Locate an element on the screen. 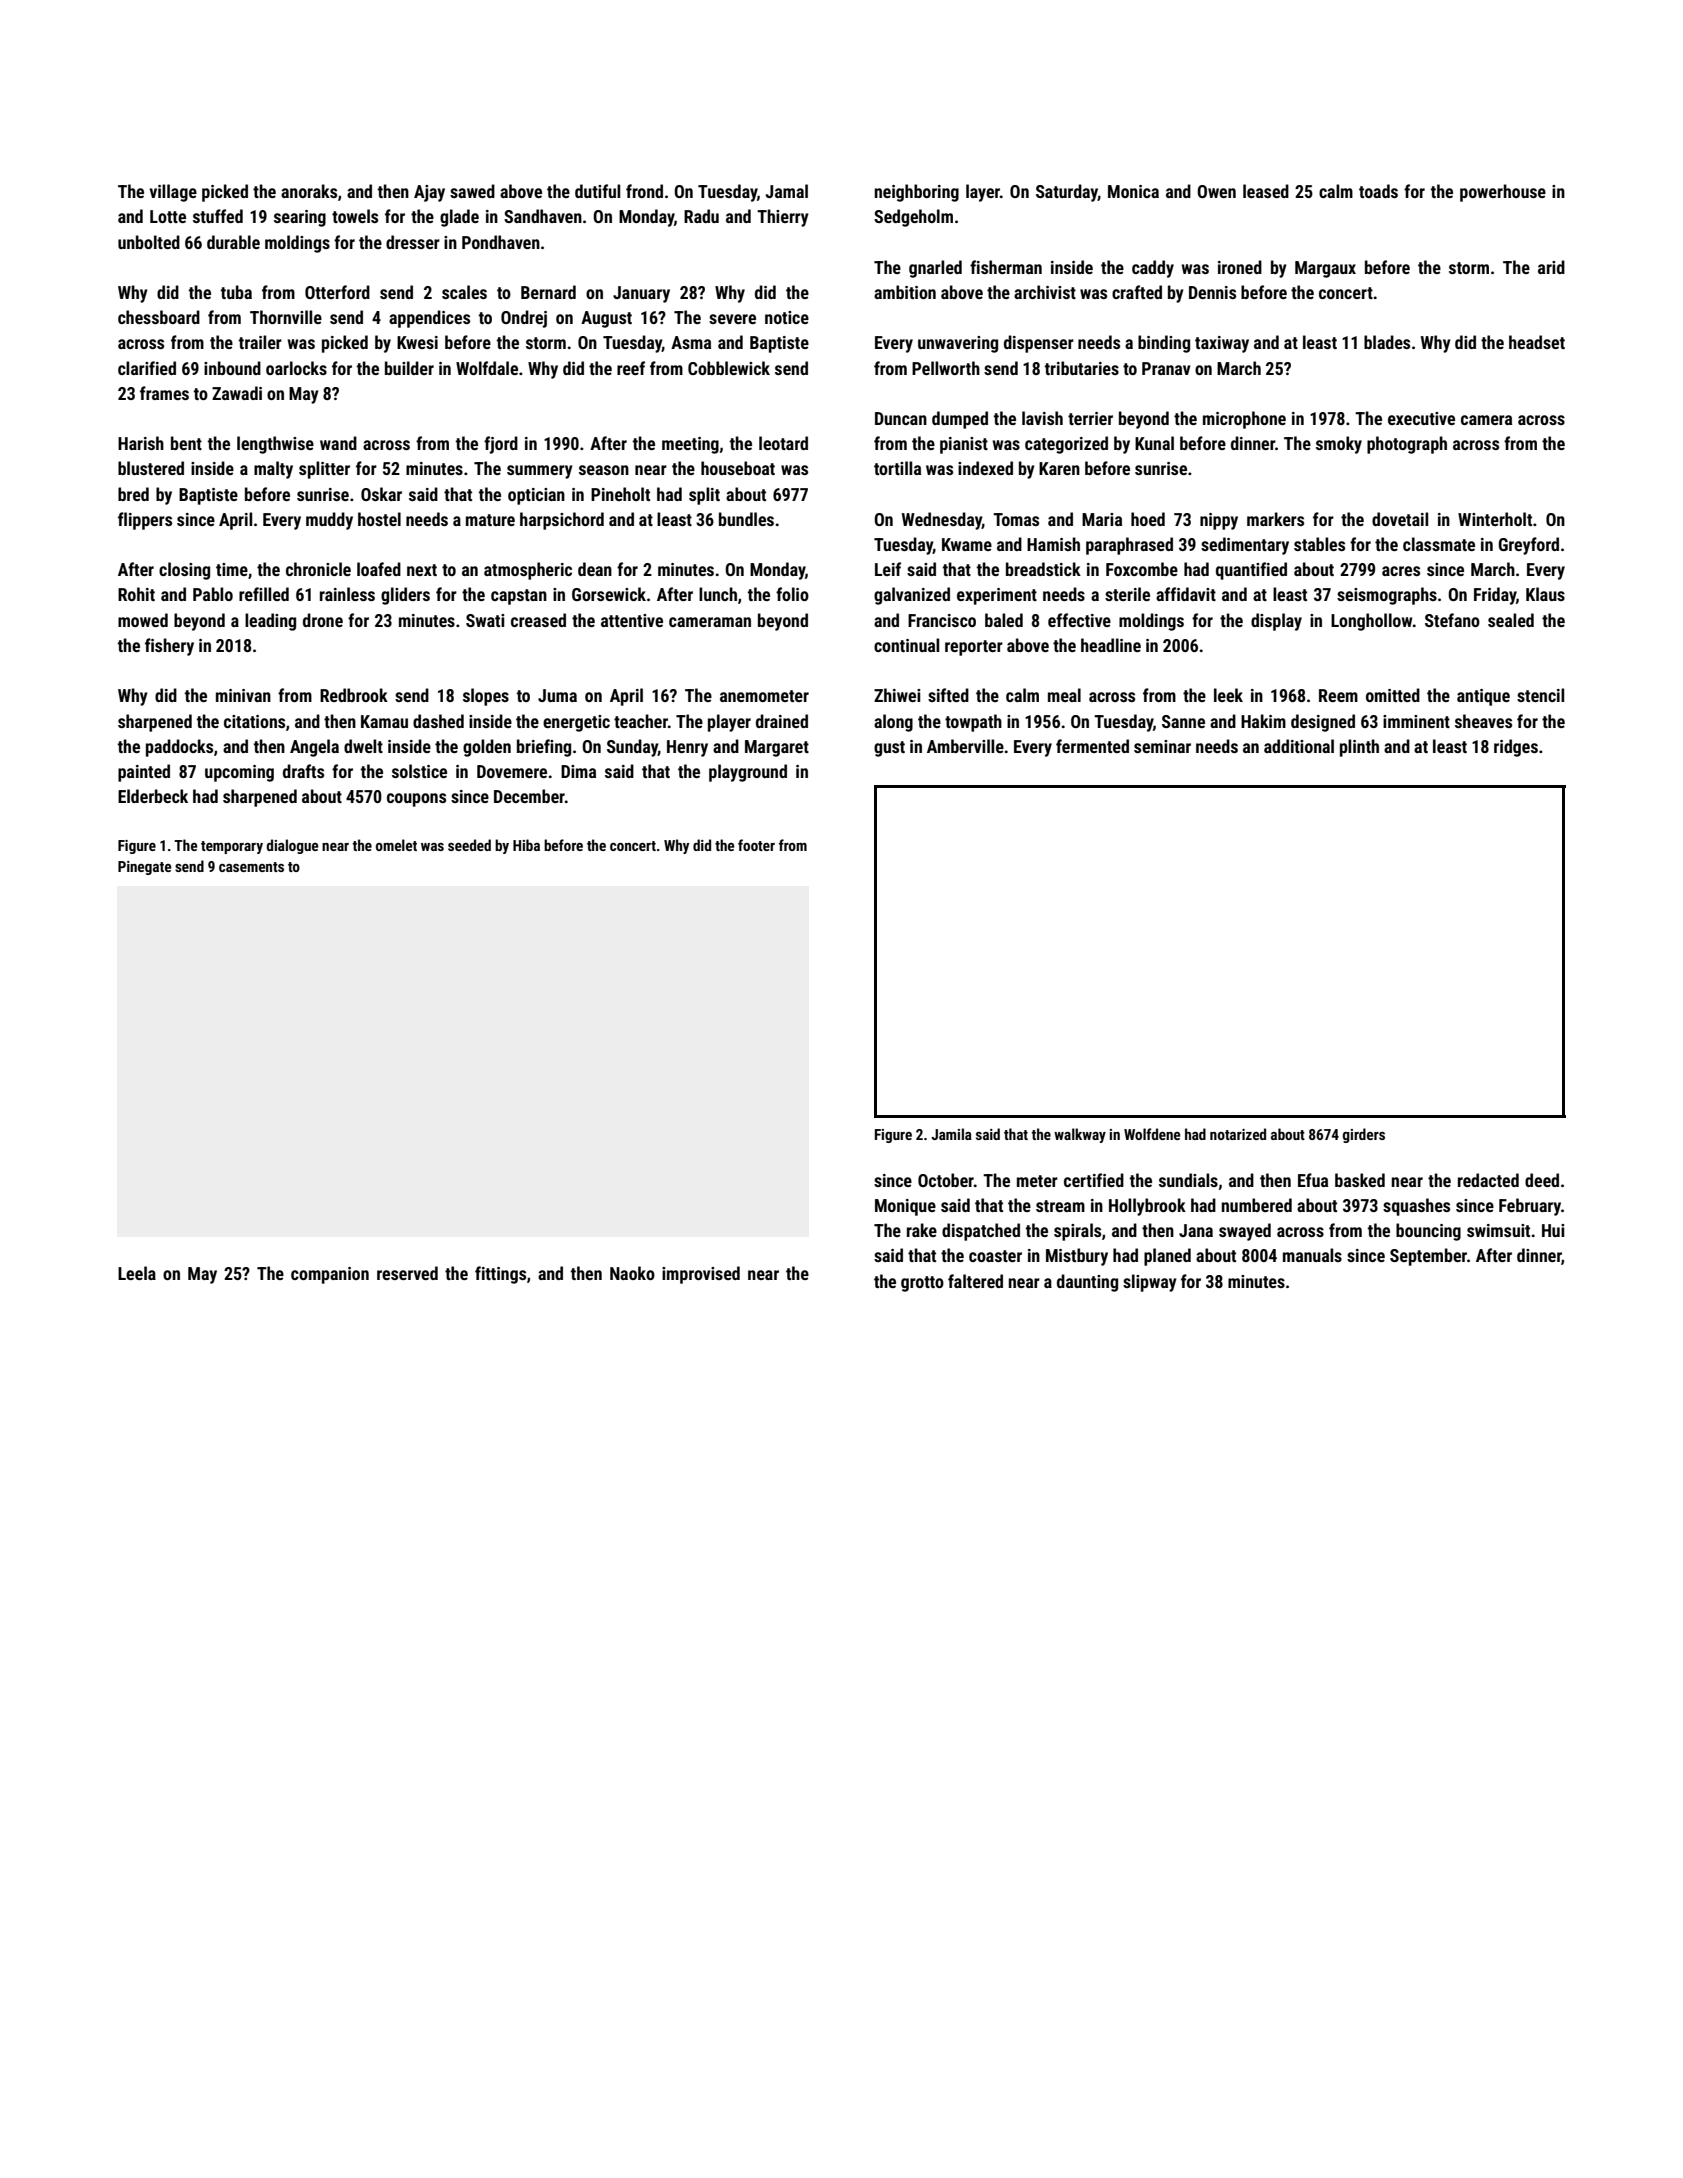  unbolted is located at coordinates (149, 242).
